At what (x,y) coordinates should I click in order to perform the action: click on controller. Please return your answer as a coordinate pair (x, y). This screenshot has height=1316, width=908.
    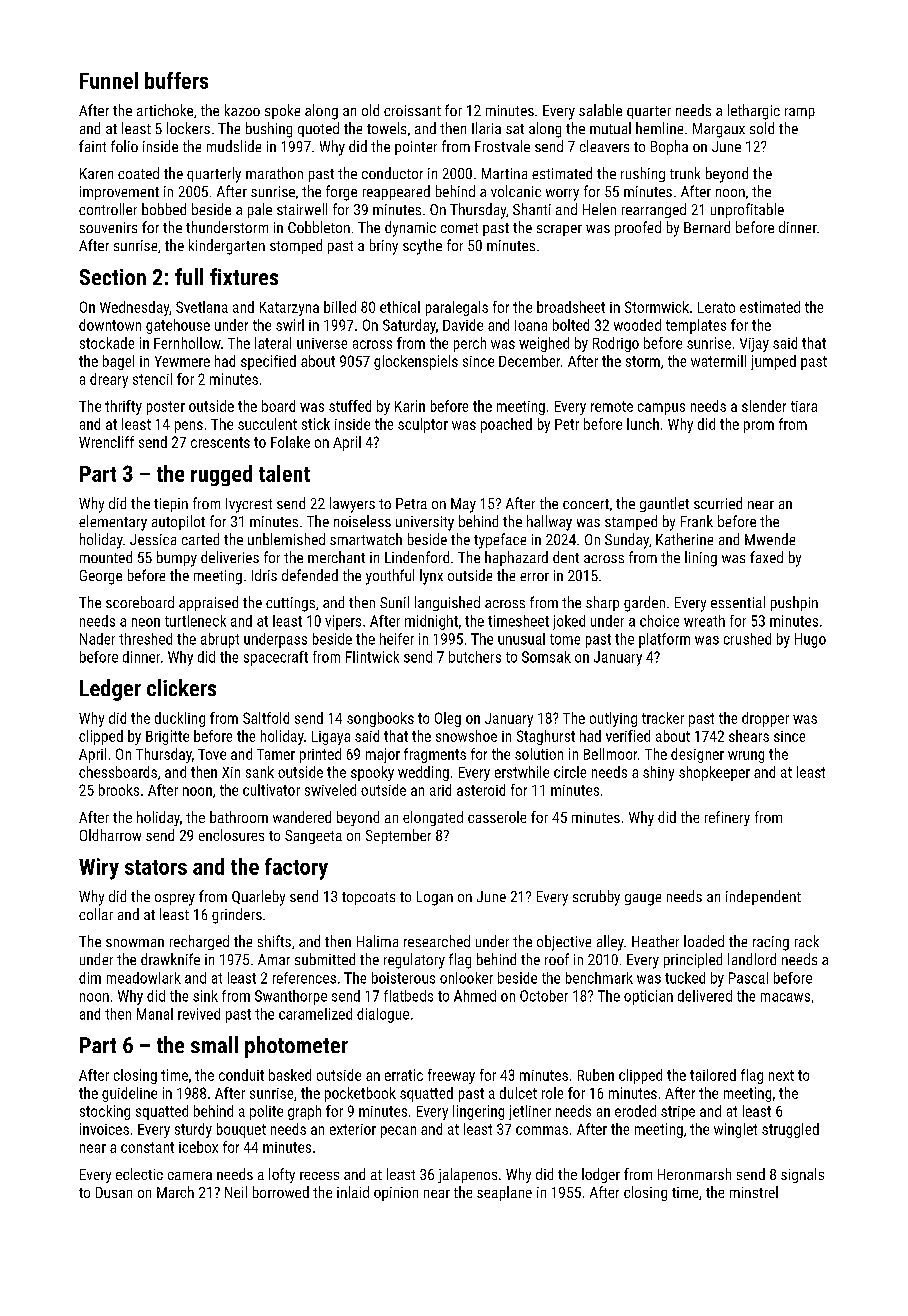
    Looking at the image, I should click on (108, 209).
